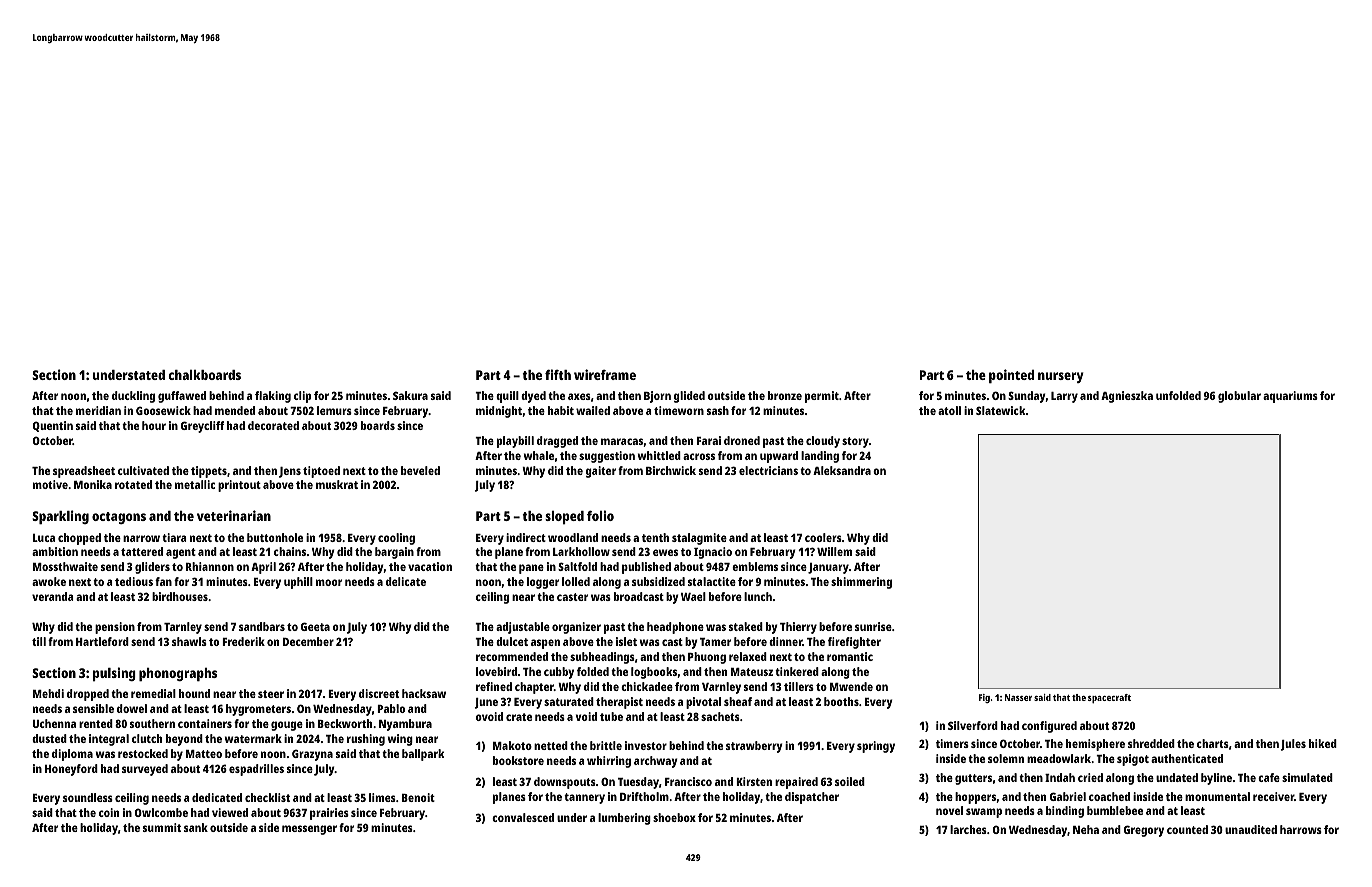 Image resolution: width=1372 pixels, height=887 pixels. Describe the element at coordinates (217, 797) in the screenshot. I see `dedicated` at that location.
